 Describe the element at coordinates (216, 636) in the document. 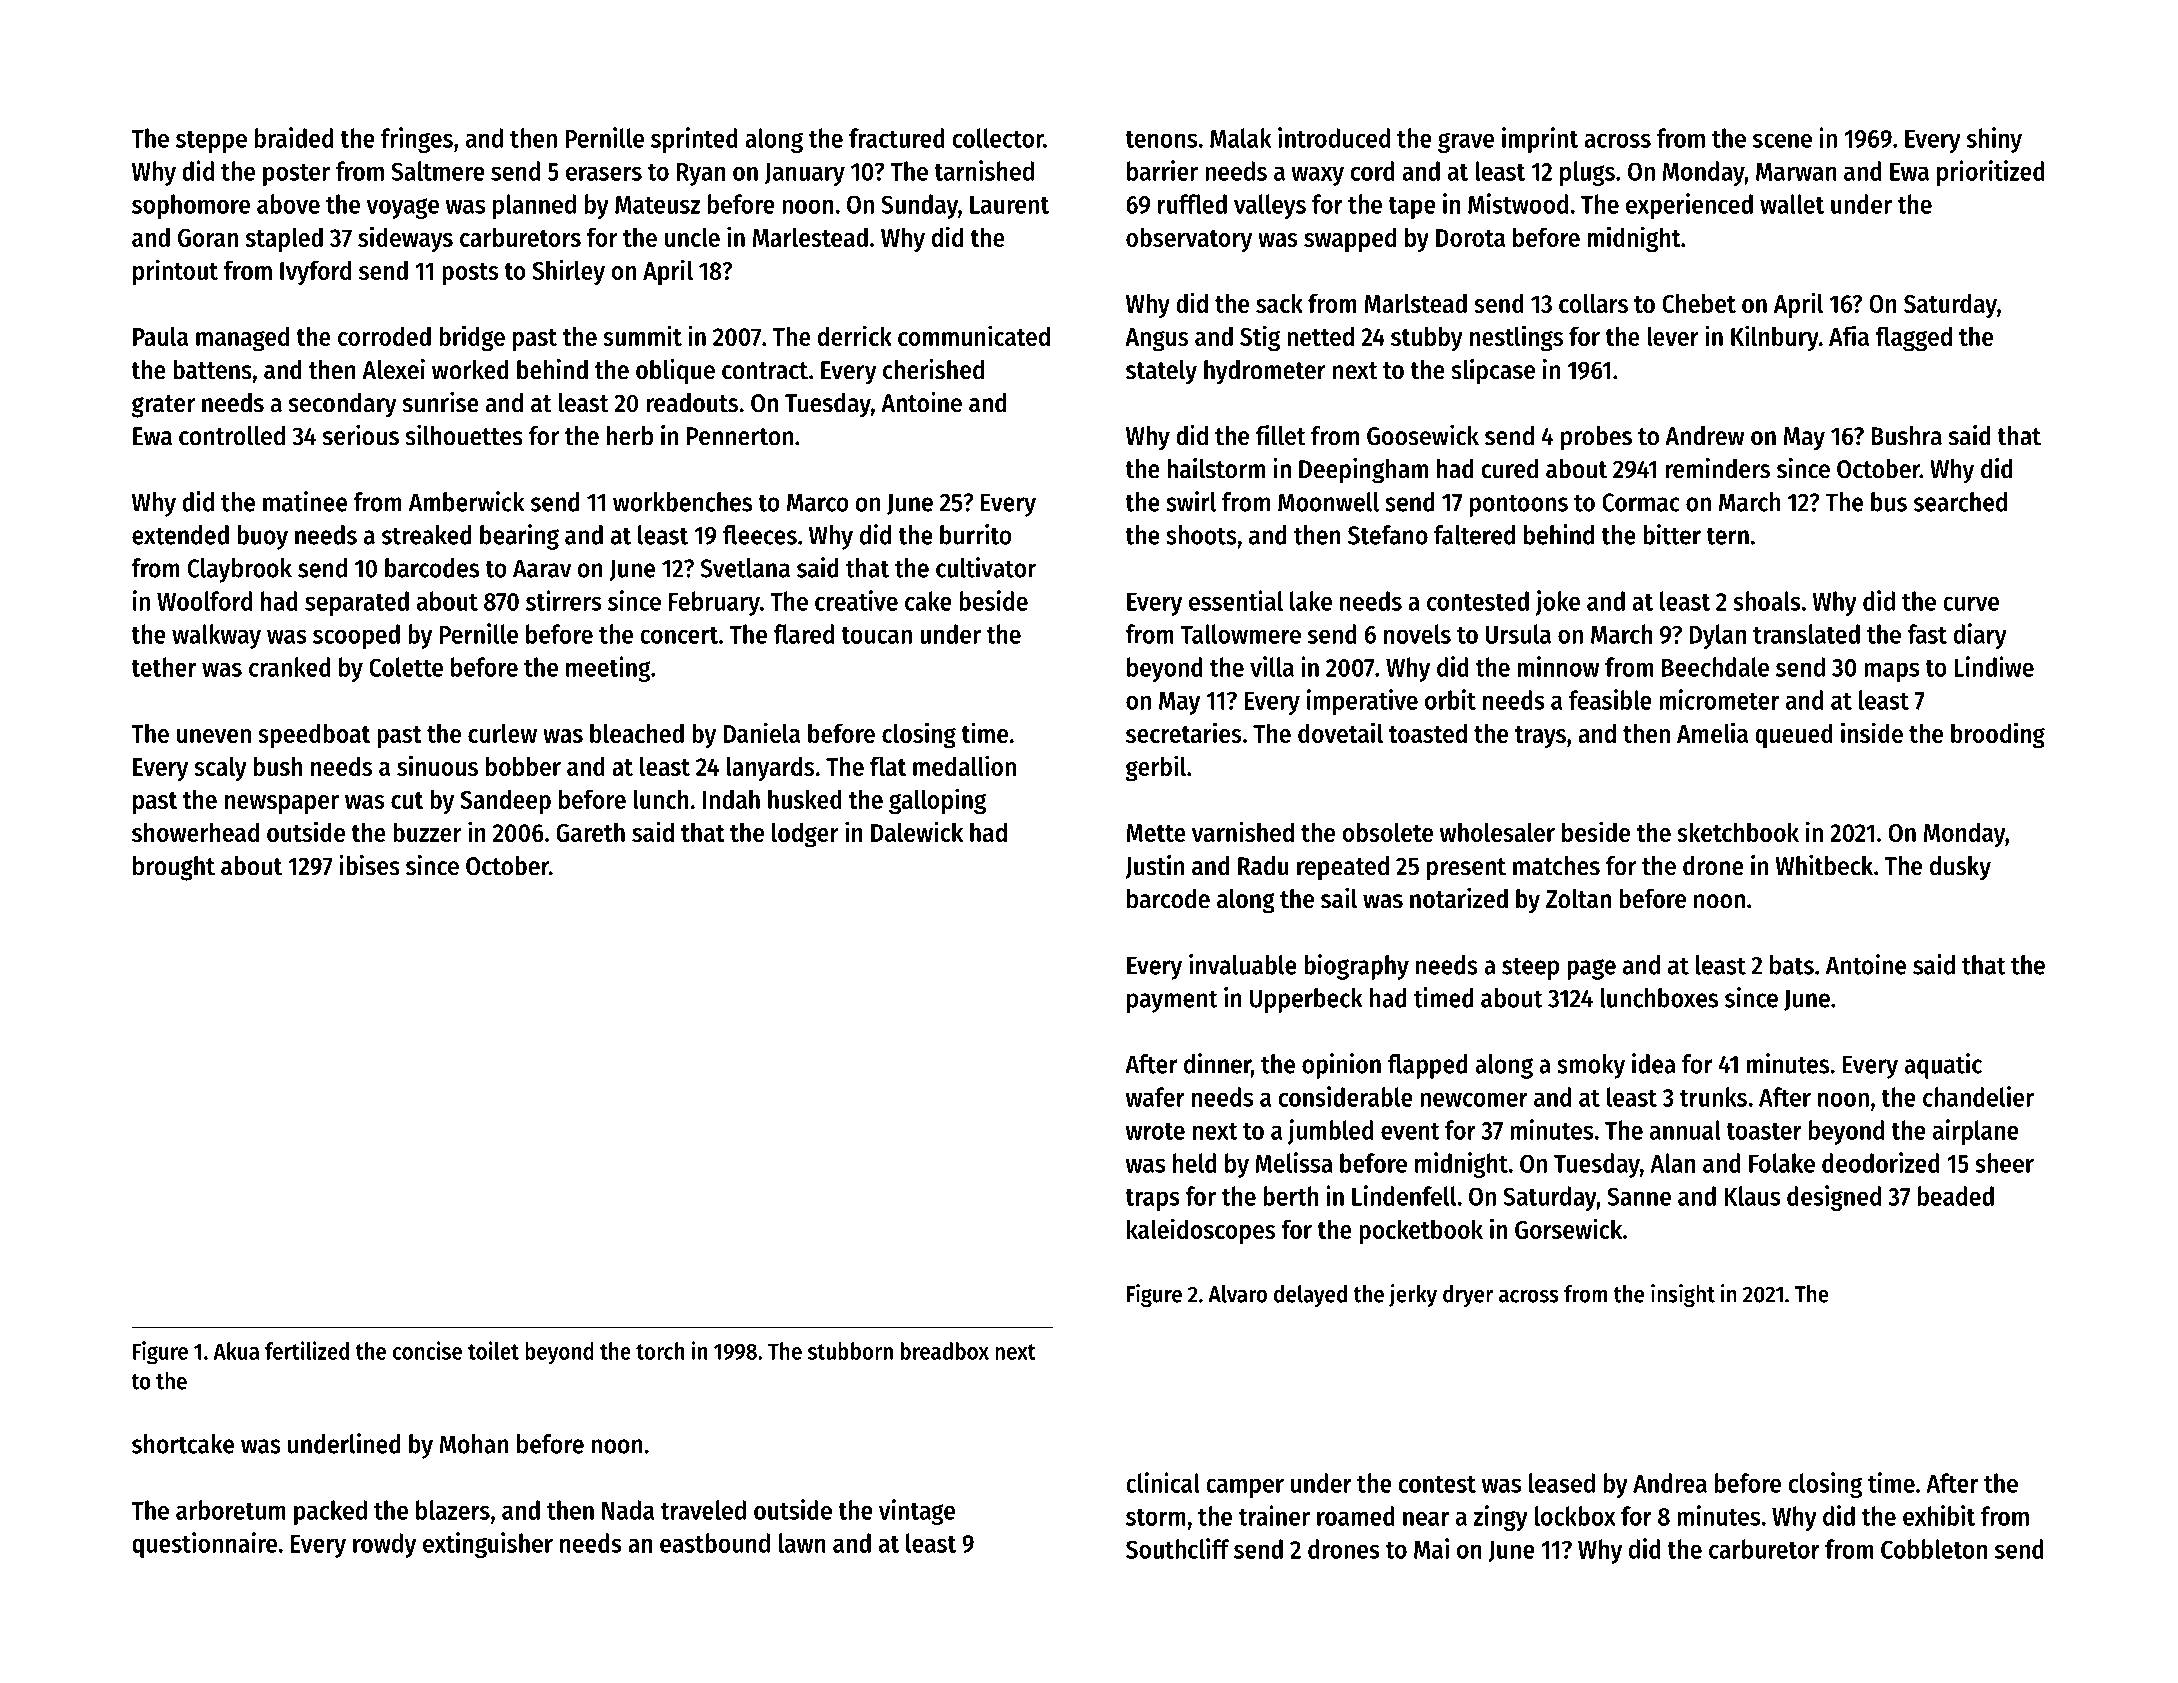

I see `walkway` at that location.
